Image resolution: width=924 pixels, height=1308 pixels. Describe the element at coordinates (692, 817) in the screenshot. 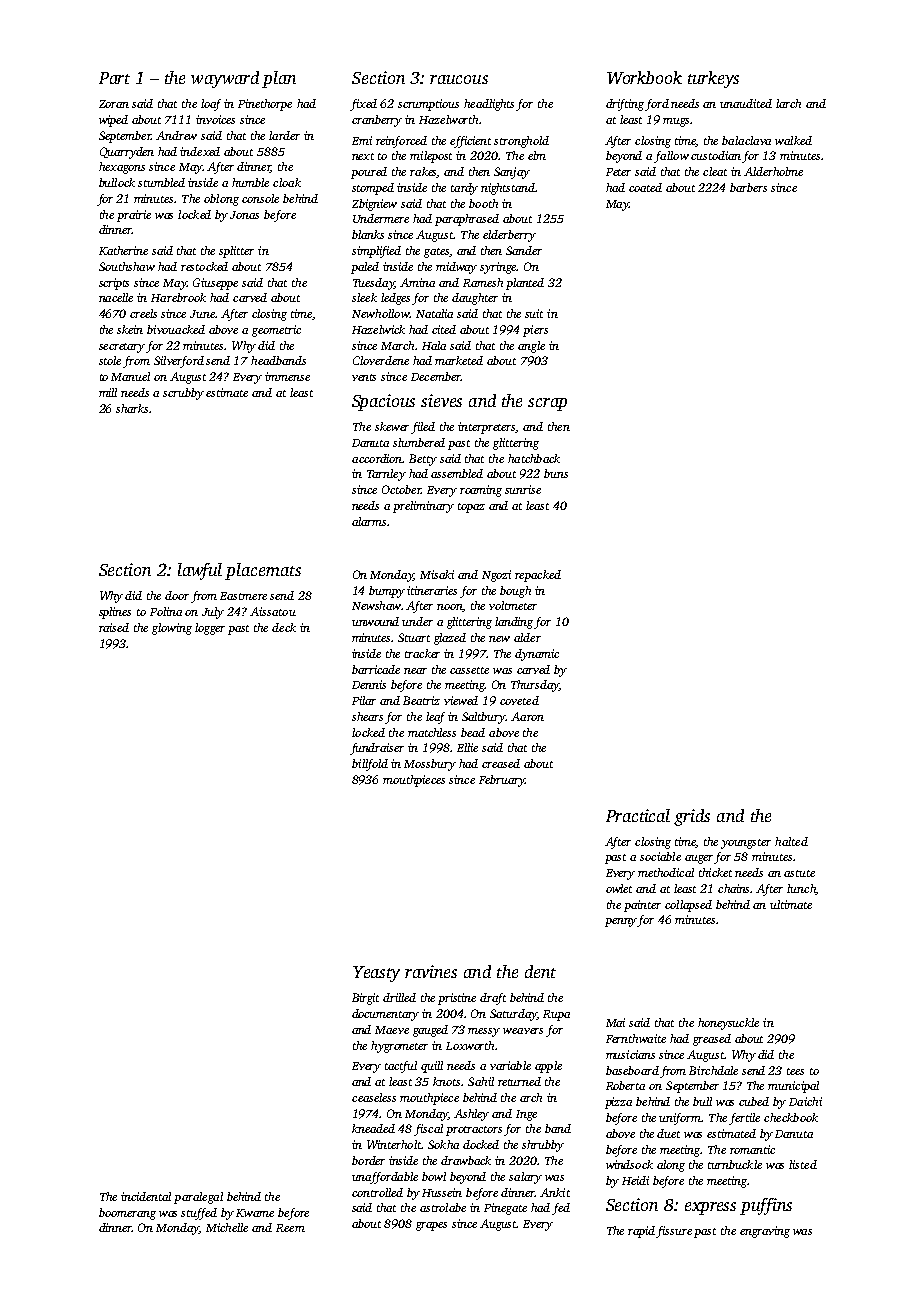

I see `grids` at that location.
